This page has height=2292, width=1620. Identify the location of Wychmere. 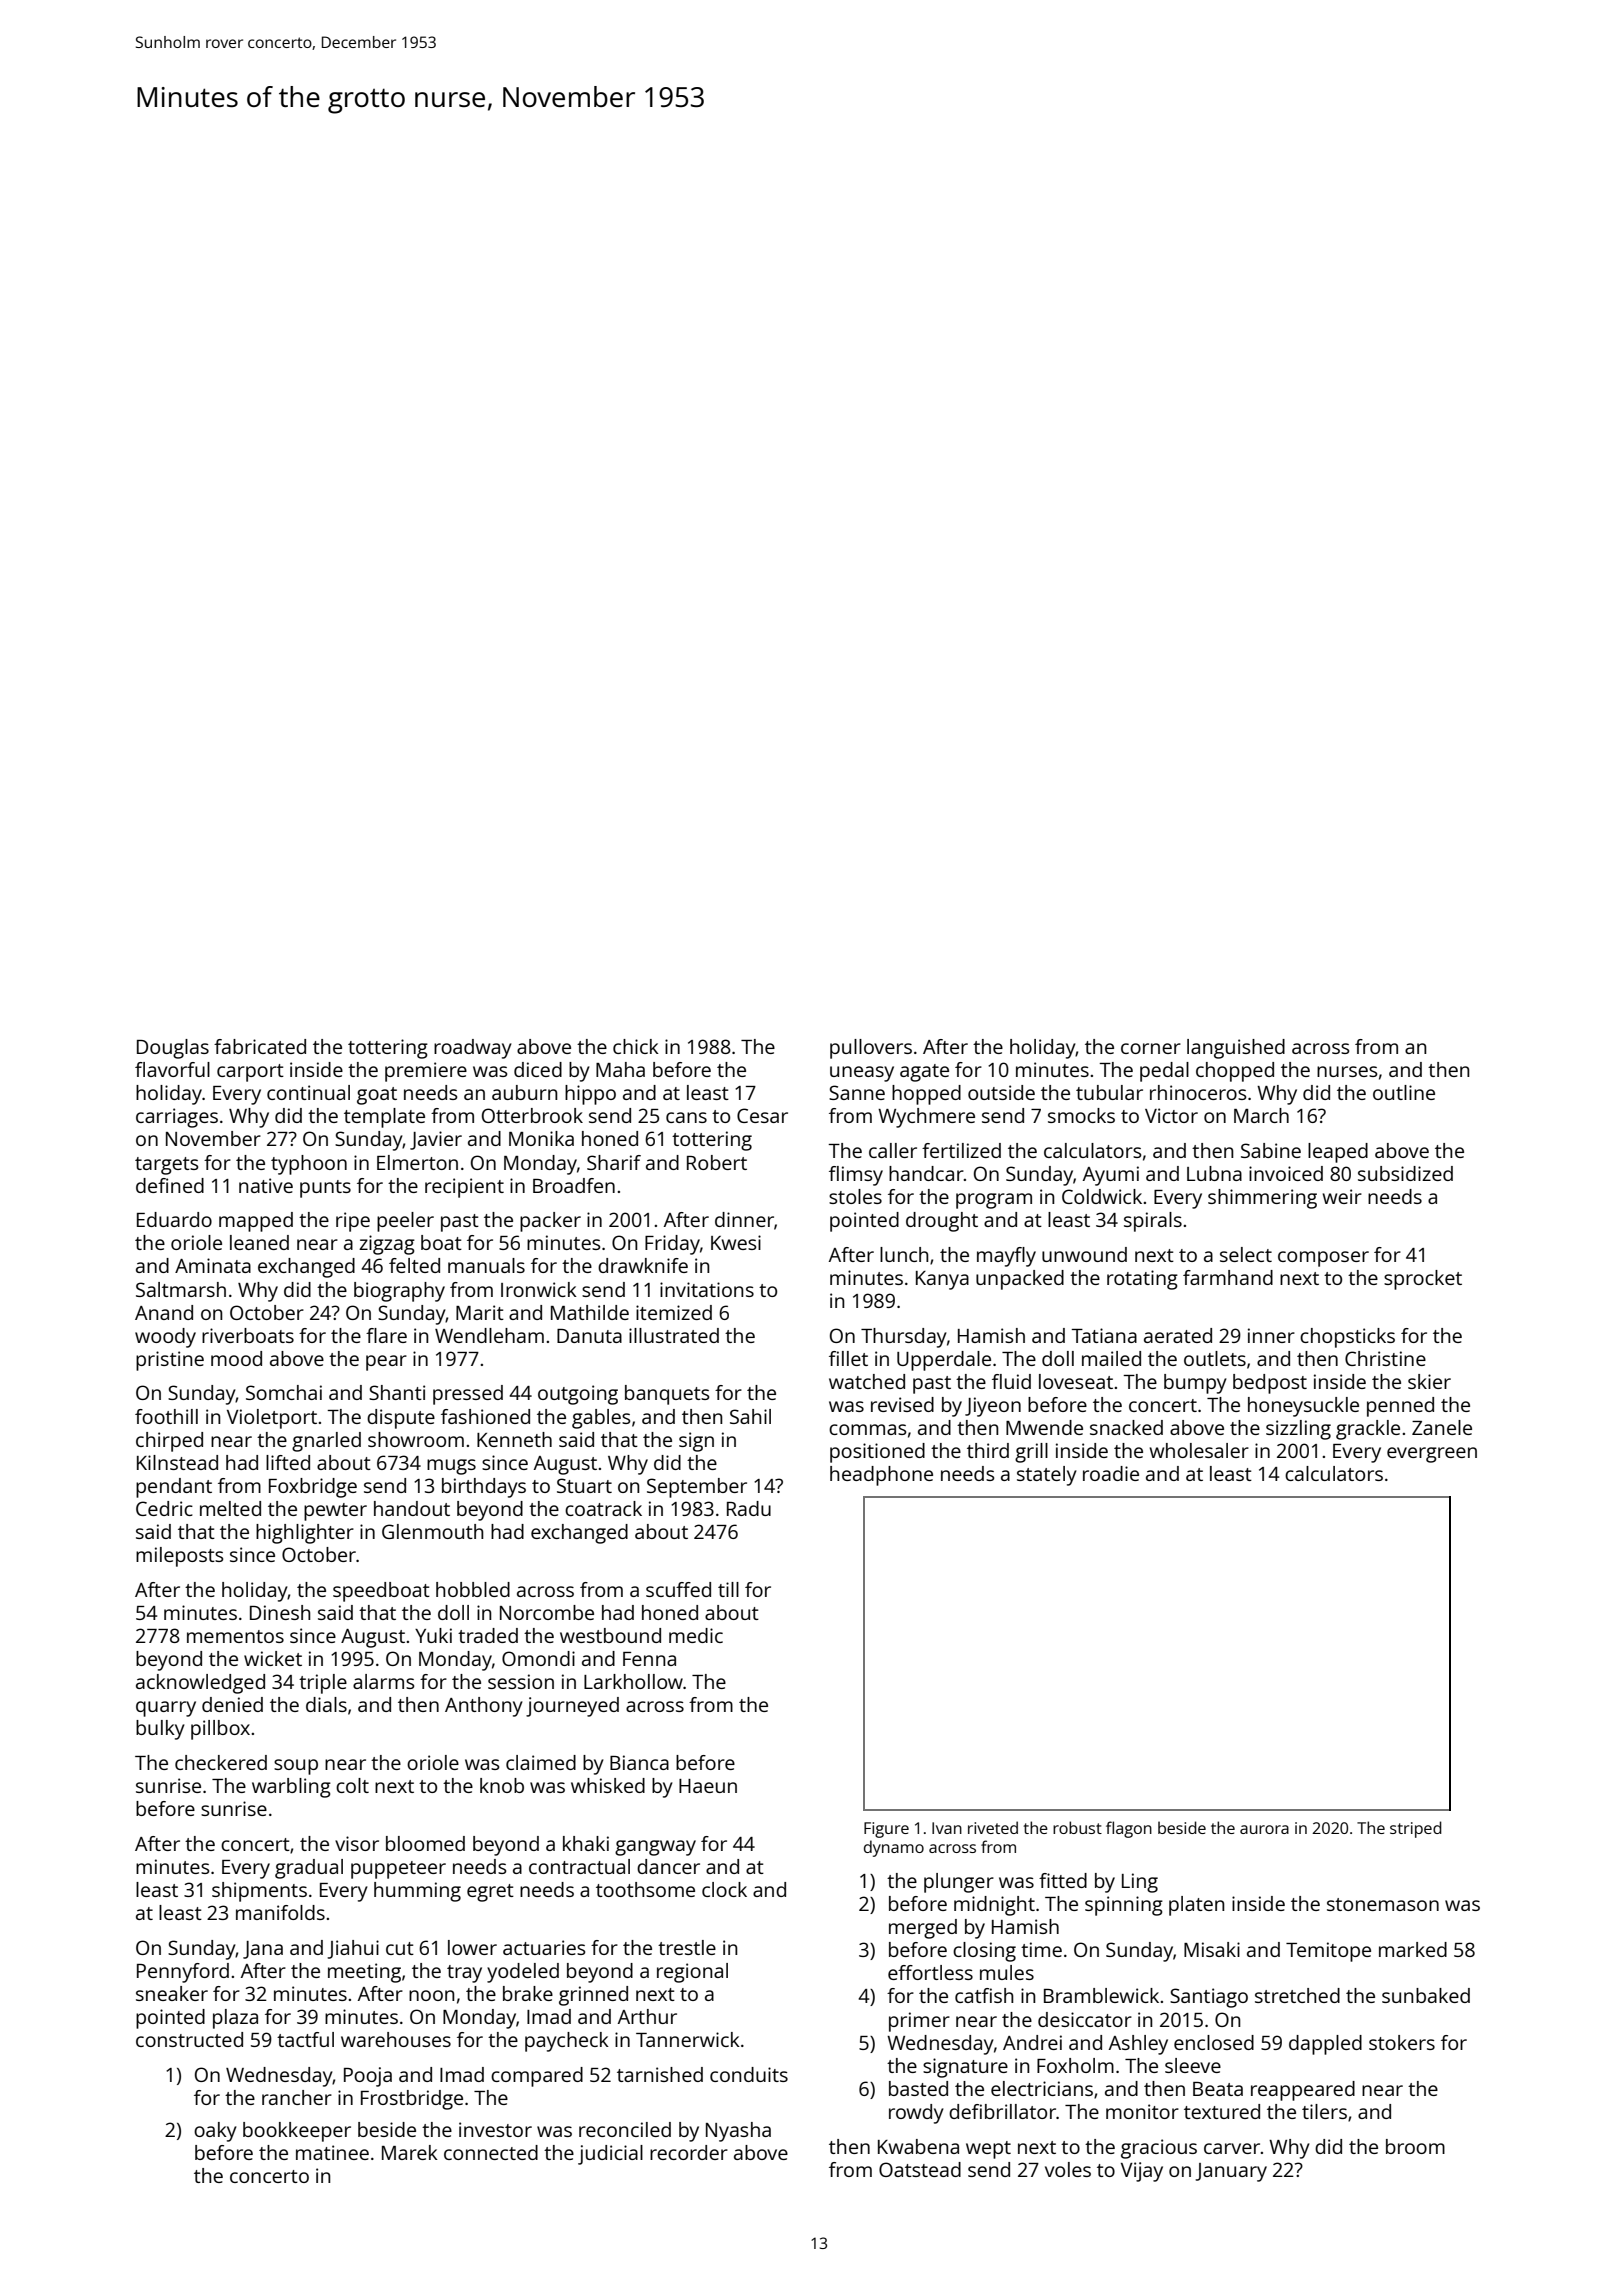
(926, 1118).
